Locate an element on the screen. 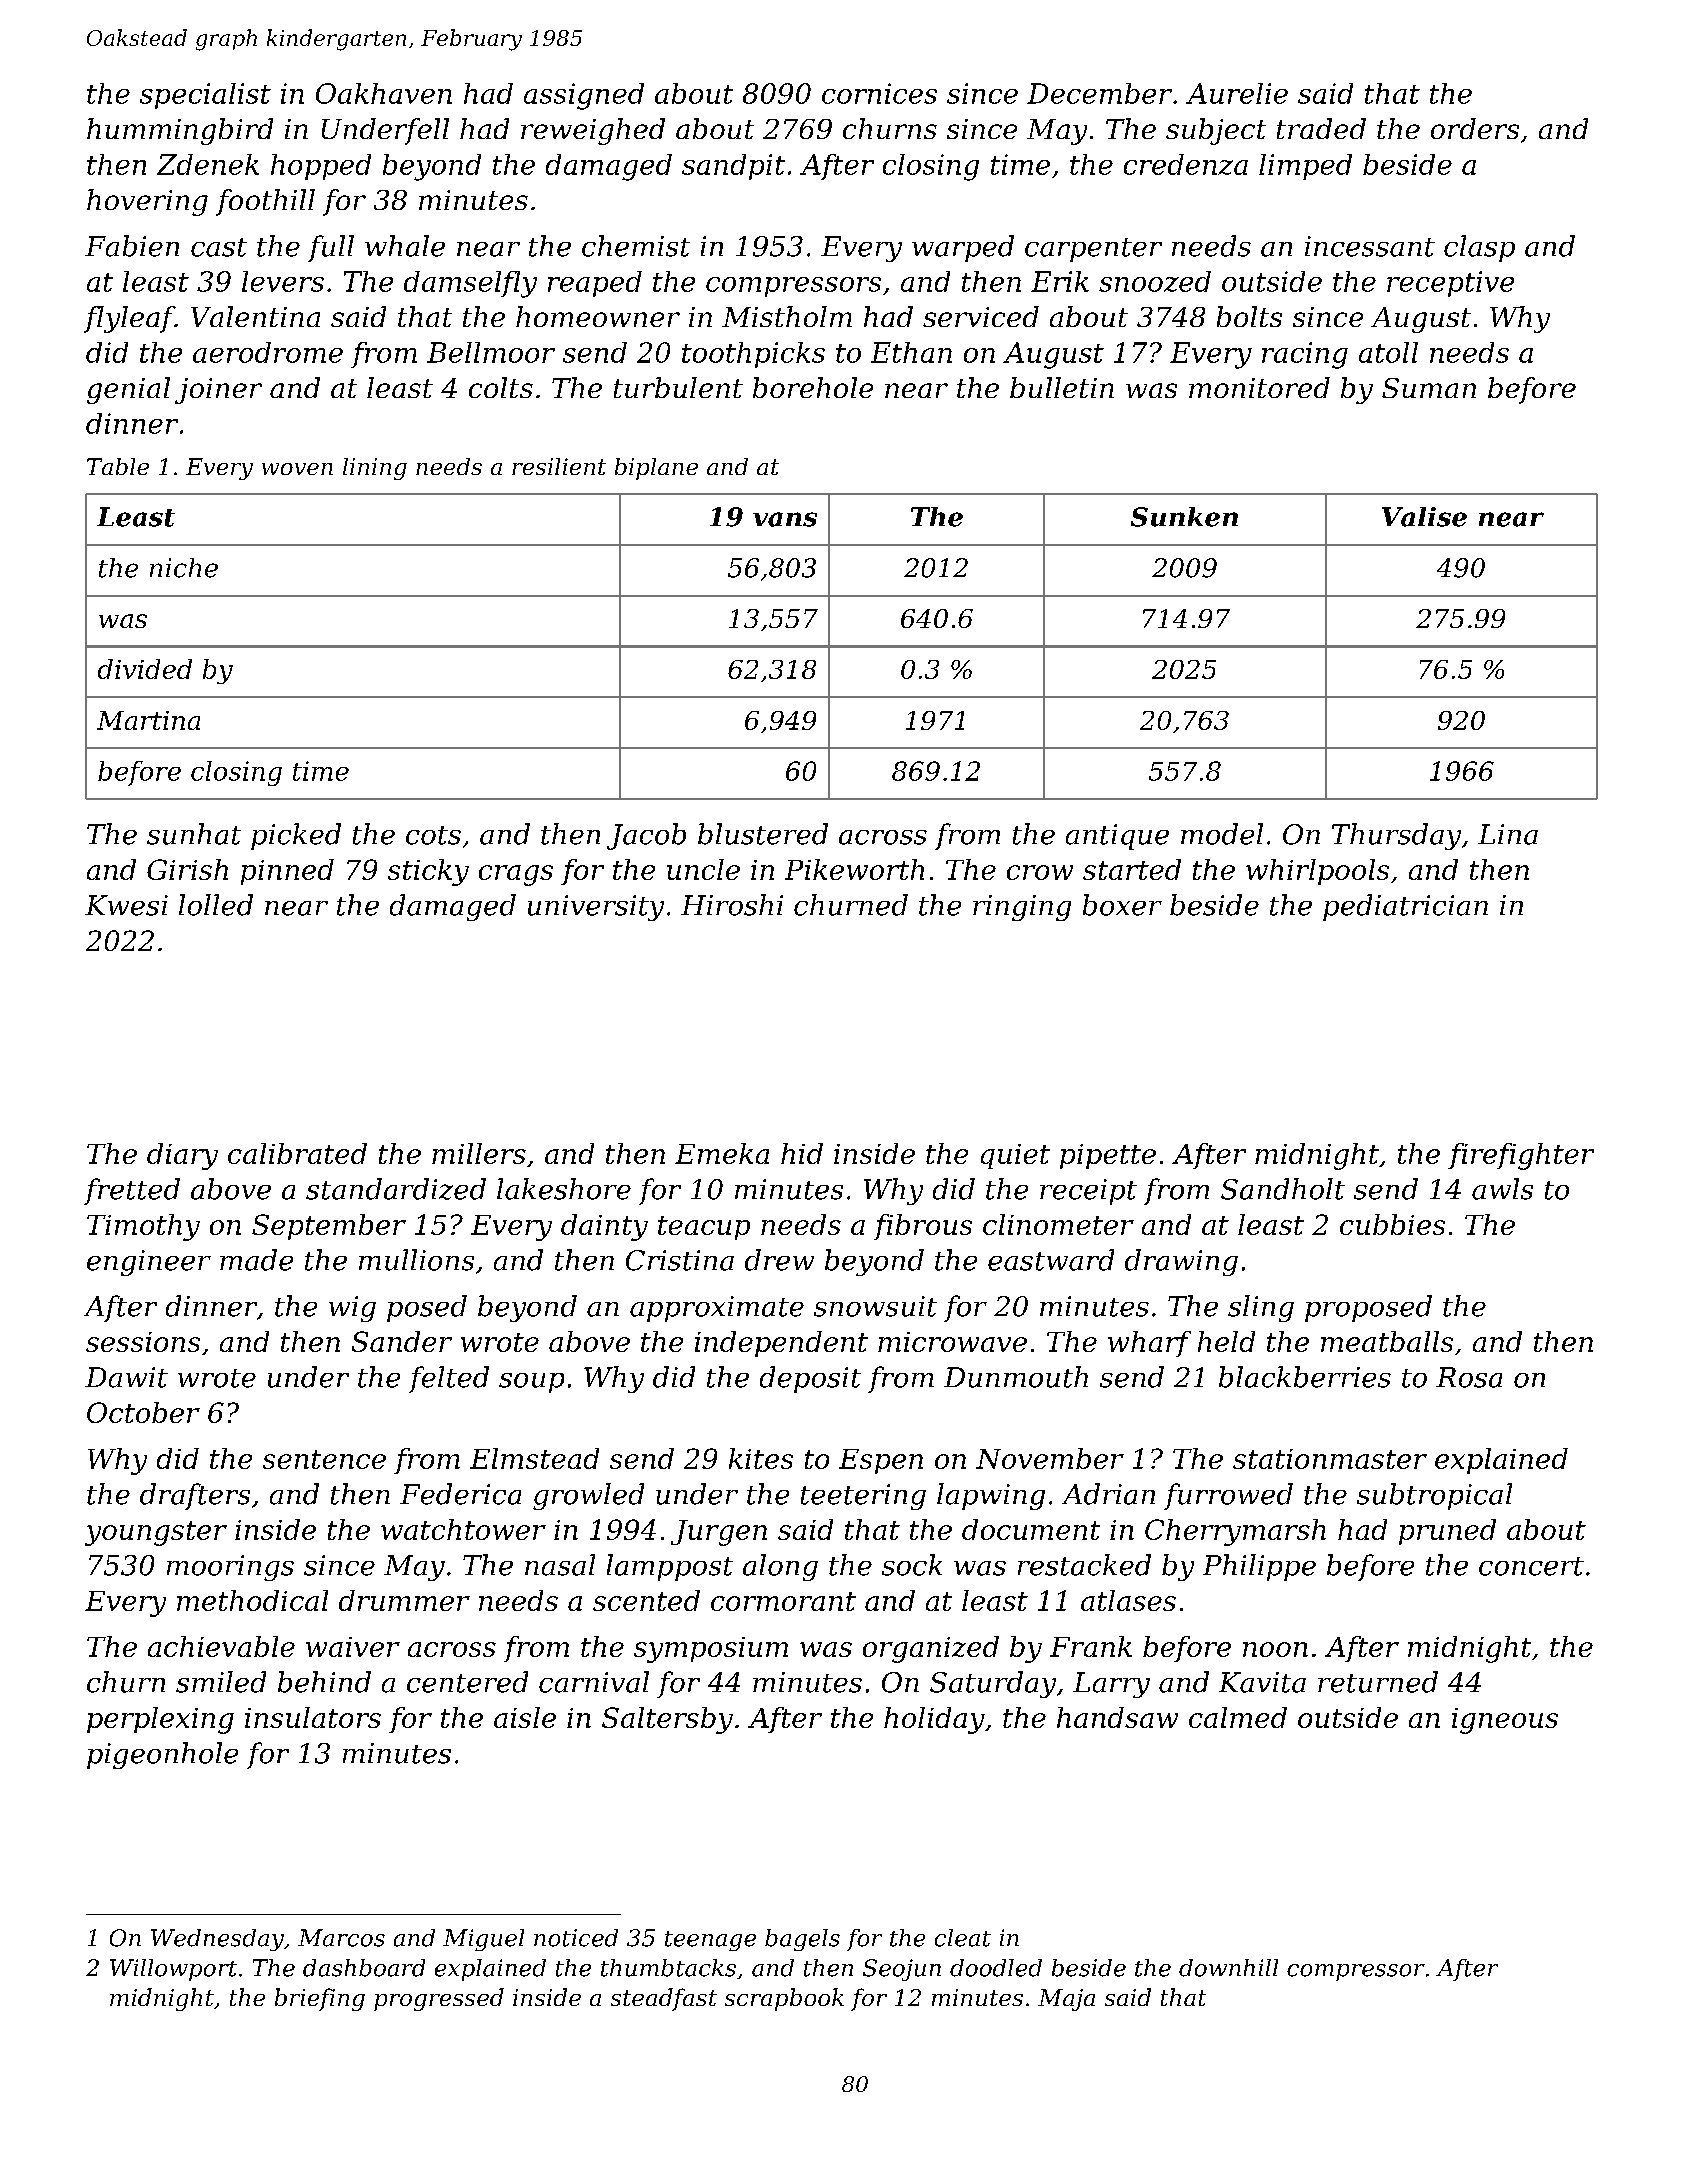  orders is located at coordinates (1475, 128).
